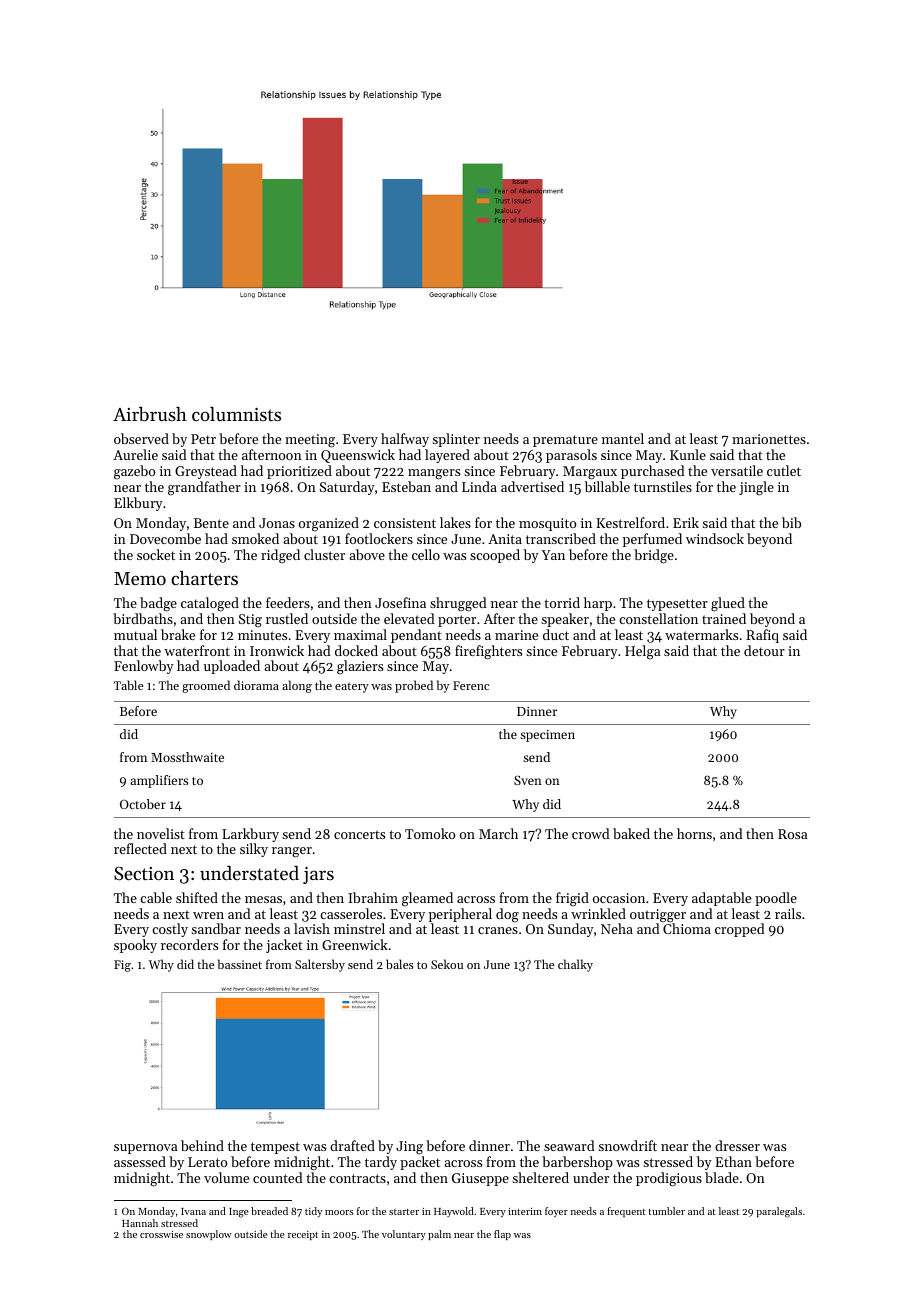  What do you see at coordinates (623, 438) in the screenshot?
I see `mantel` at bounding box center [623, 438].
